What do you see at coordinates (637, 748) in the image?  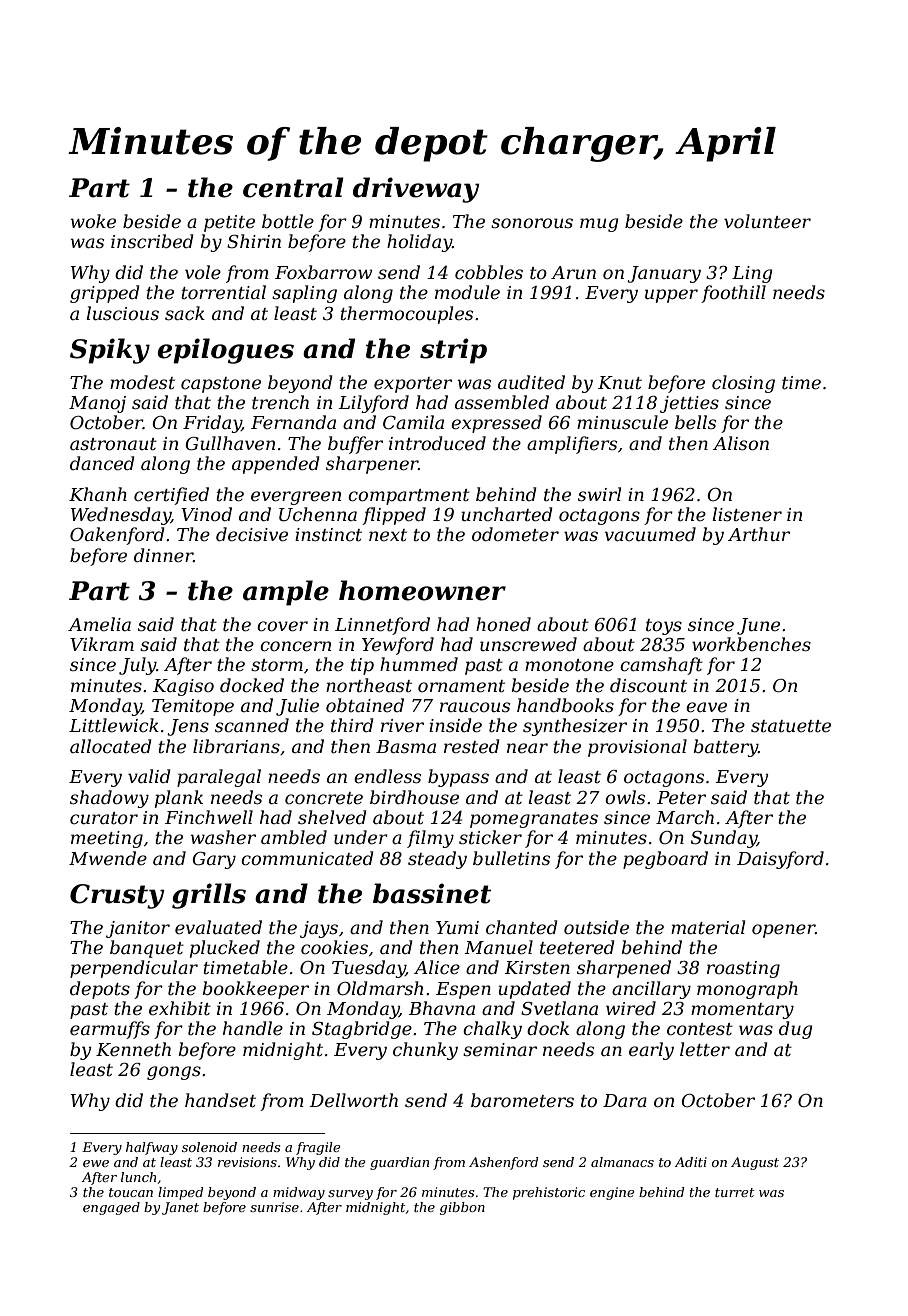 I see `provisional` at bounding box center [637, 748].
